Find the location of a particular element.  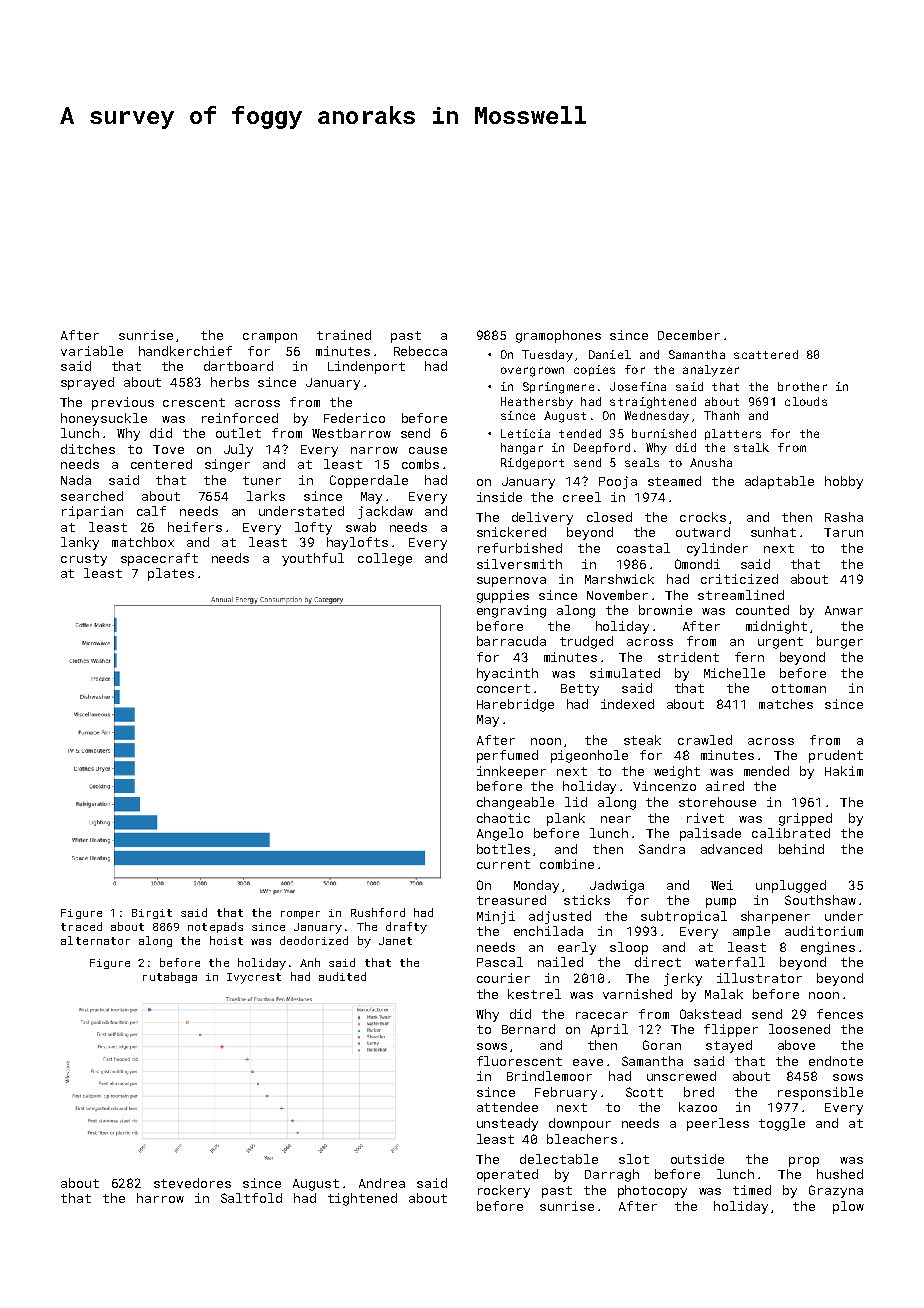

Rasha is located at coordinates (844, 517).
